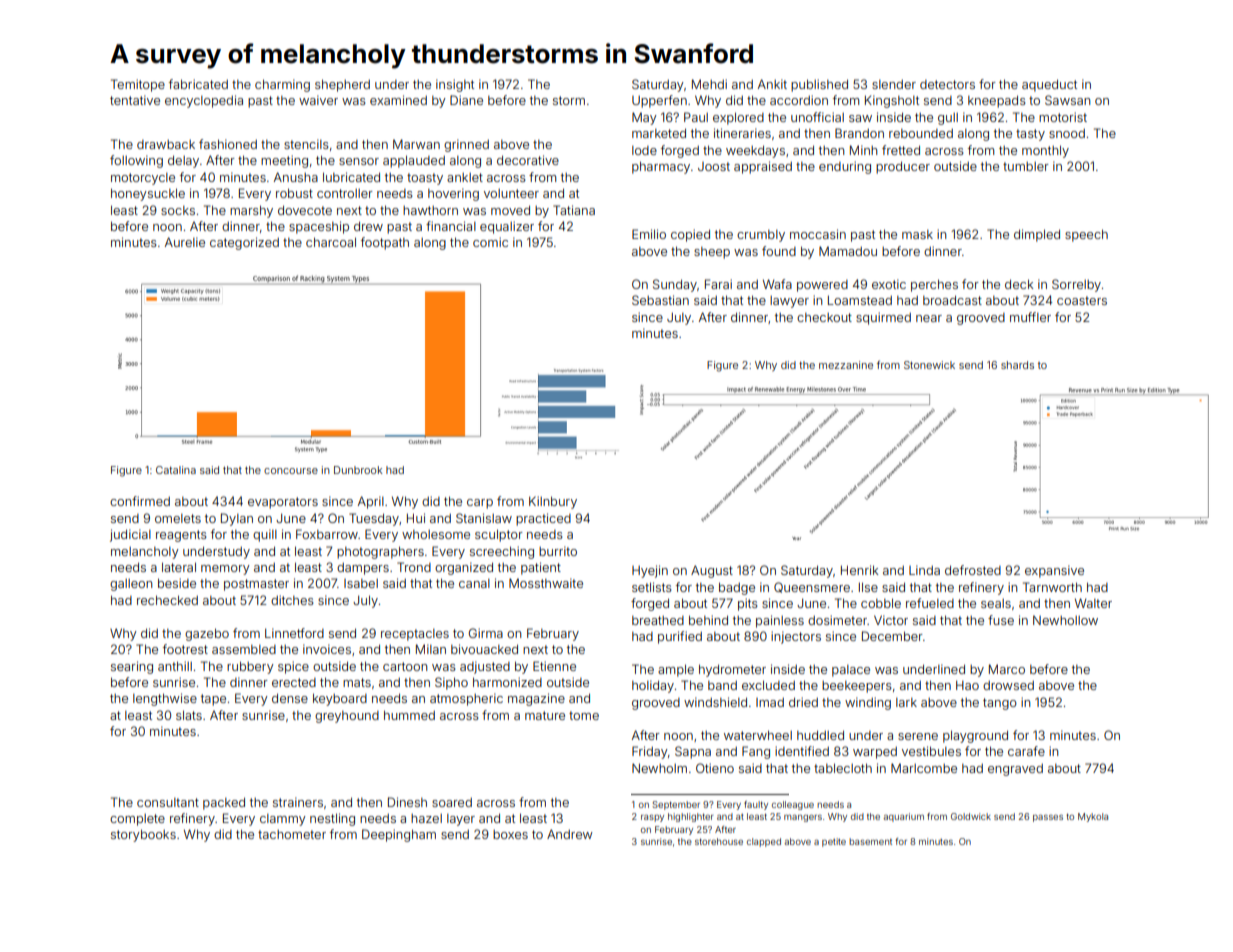  What do you see at coordinates (924, 570) in the screenshot?
I see `Linda` at bounding box center [924, 570].
